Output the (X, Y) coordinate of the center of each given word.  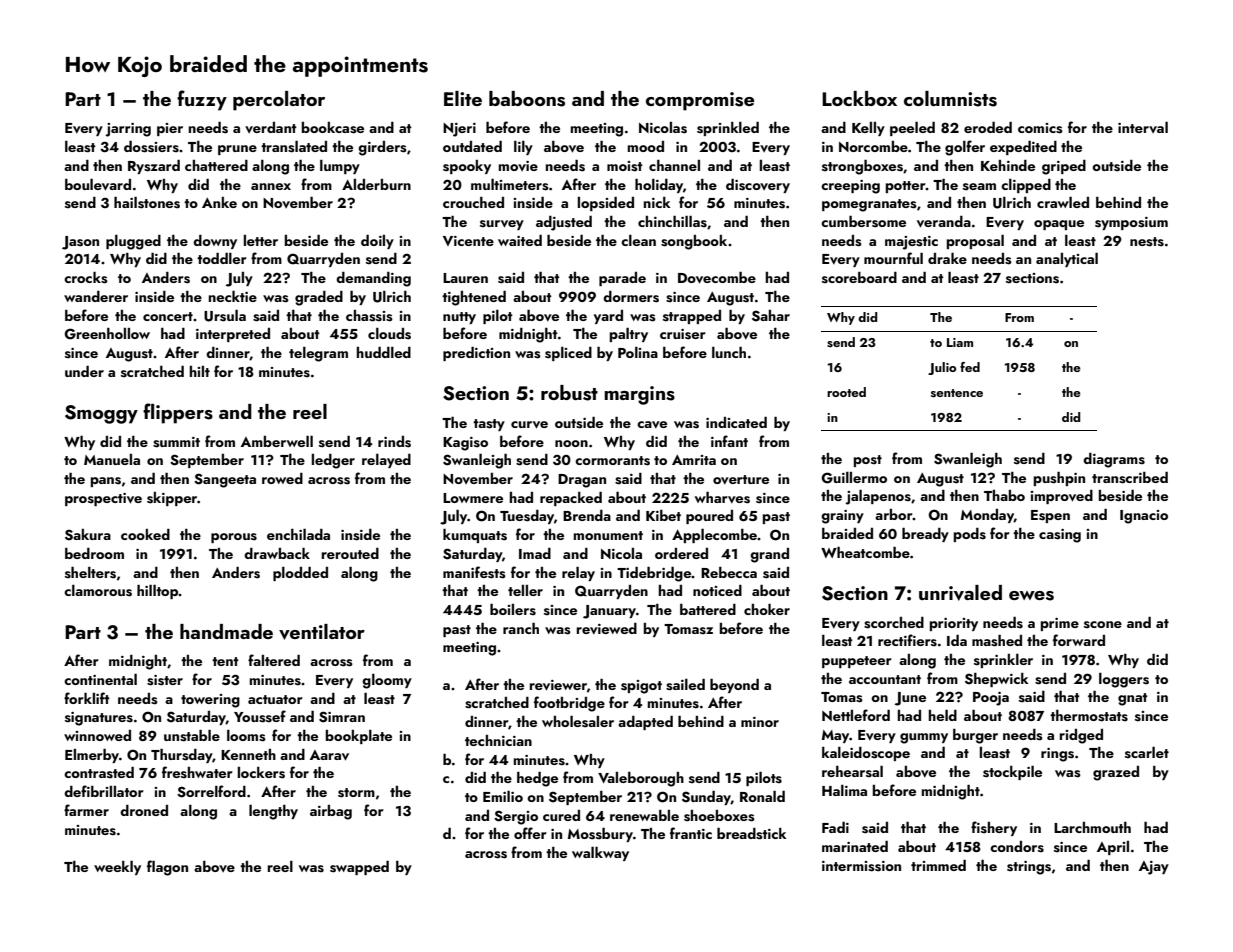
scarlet (1147, 753)
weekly (117, 868)
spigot (641, 687)
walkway (600, 854)
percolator (279, 101)
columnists (950, 99)
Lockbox (859, 98)
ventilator (322, 632)
